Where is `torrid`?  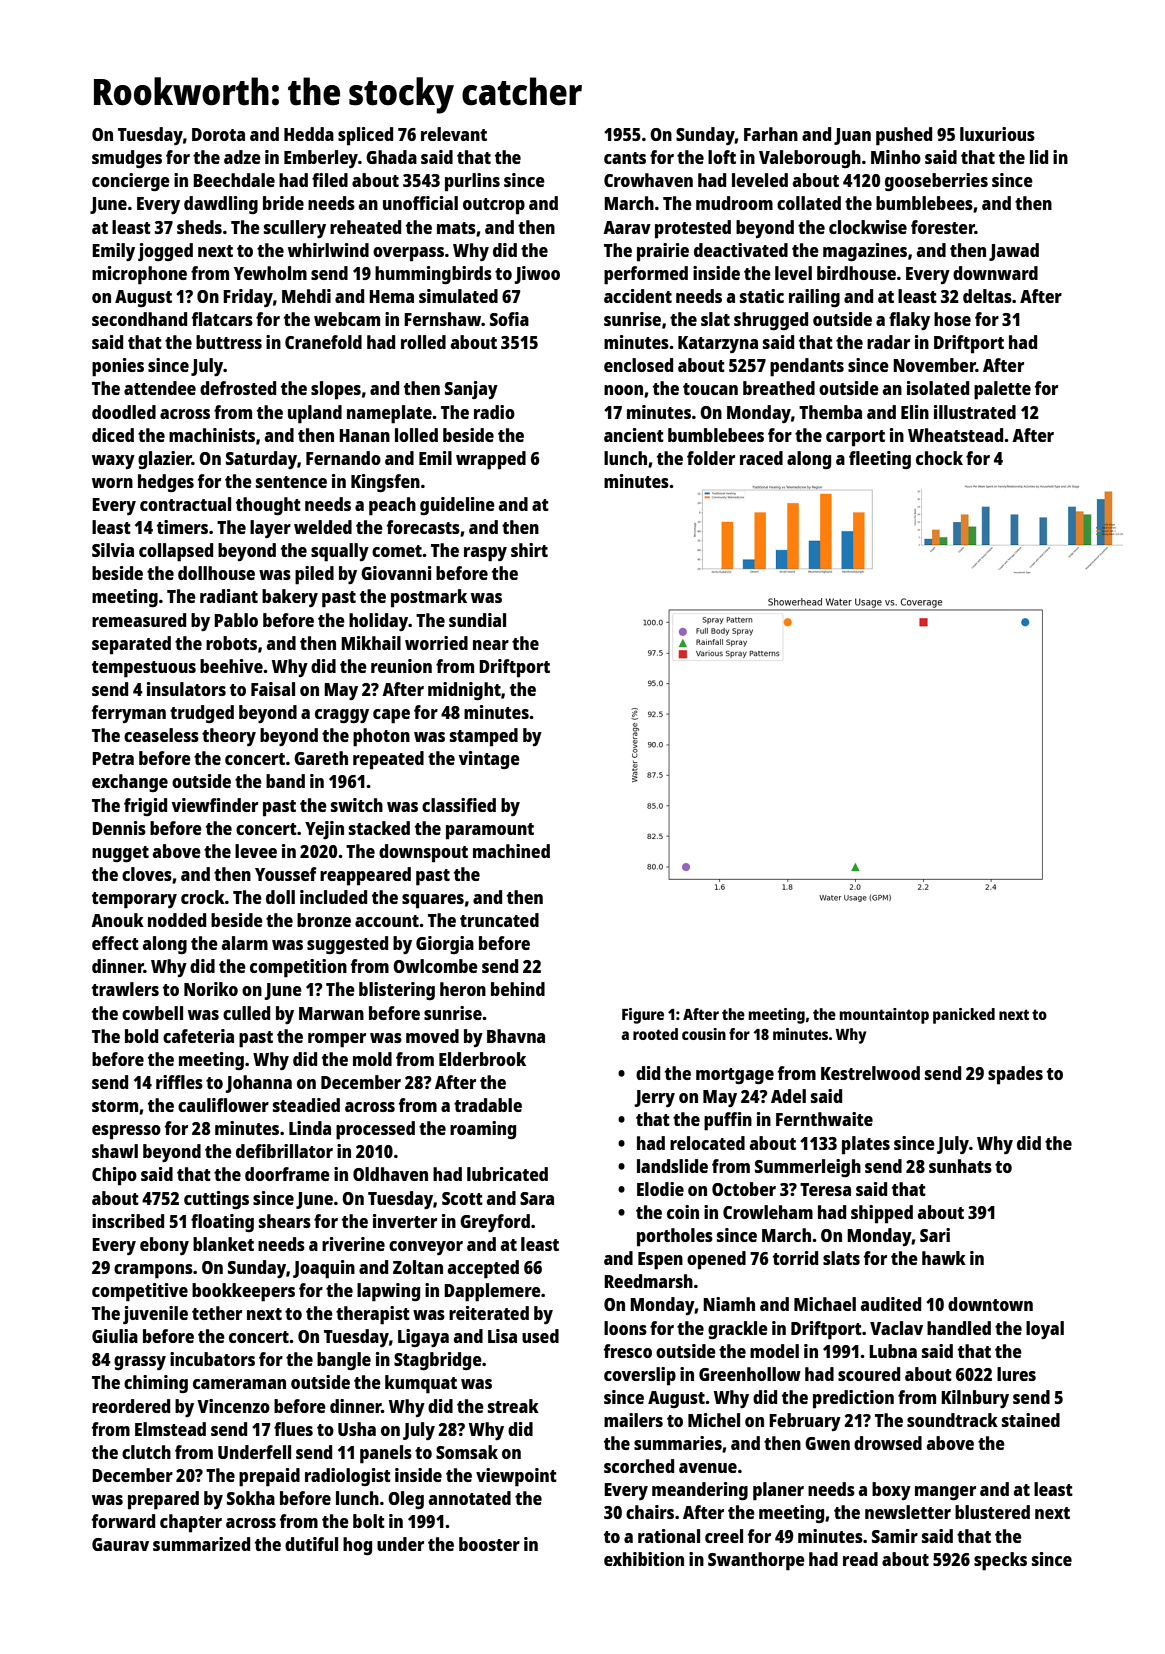
torrid is located at coordinates (795, 1258).
